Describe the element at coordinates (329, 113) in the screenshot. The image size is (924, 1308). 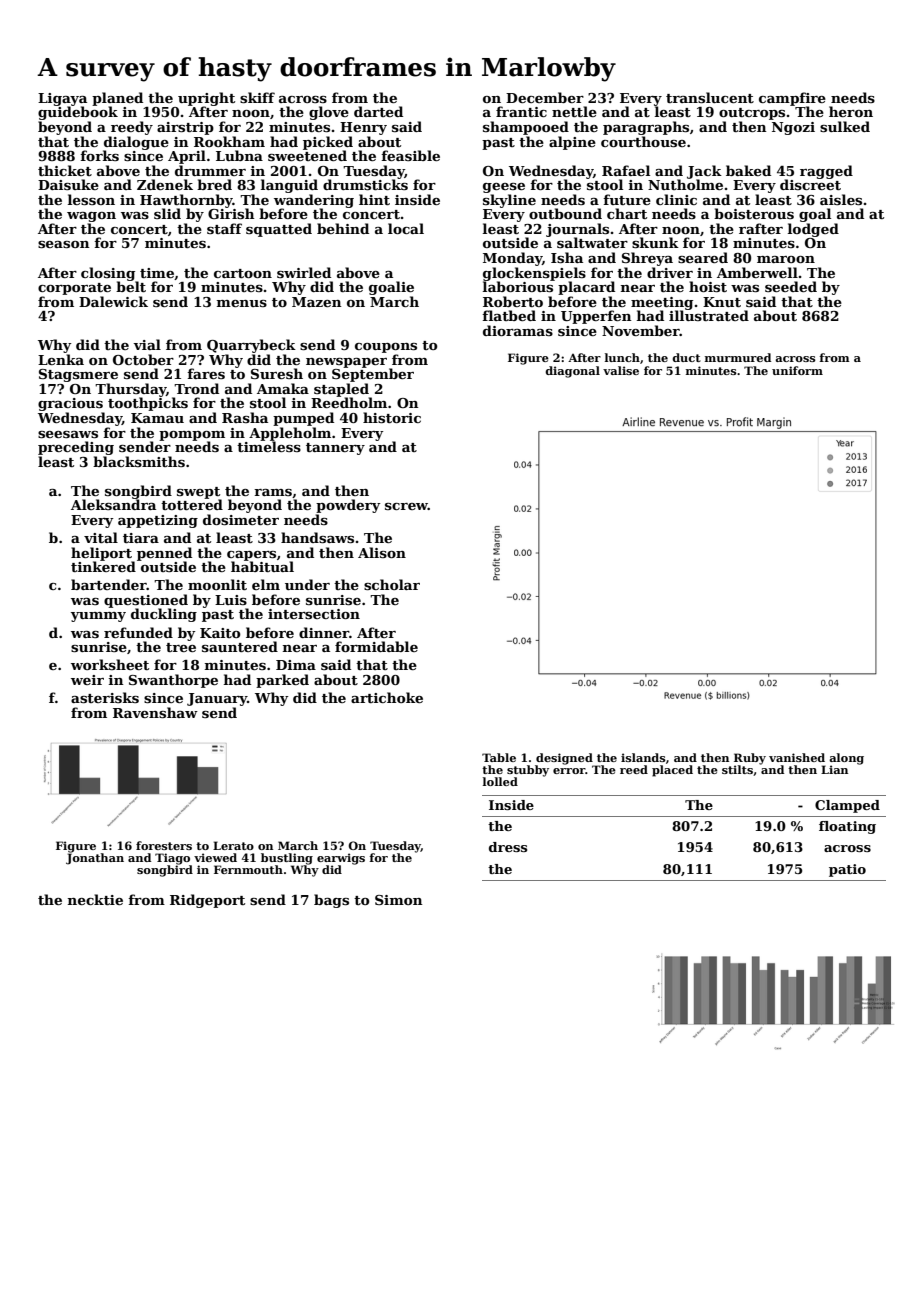
I see `glove` at that location.
